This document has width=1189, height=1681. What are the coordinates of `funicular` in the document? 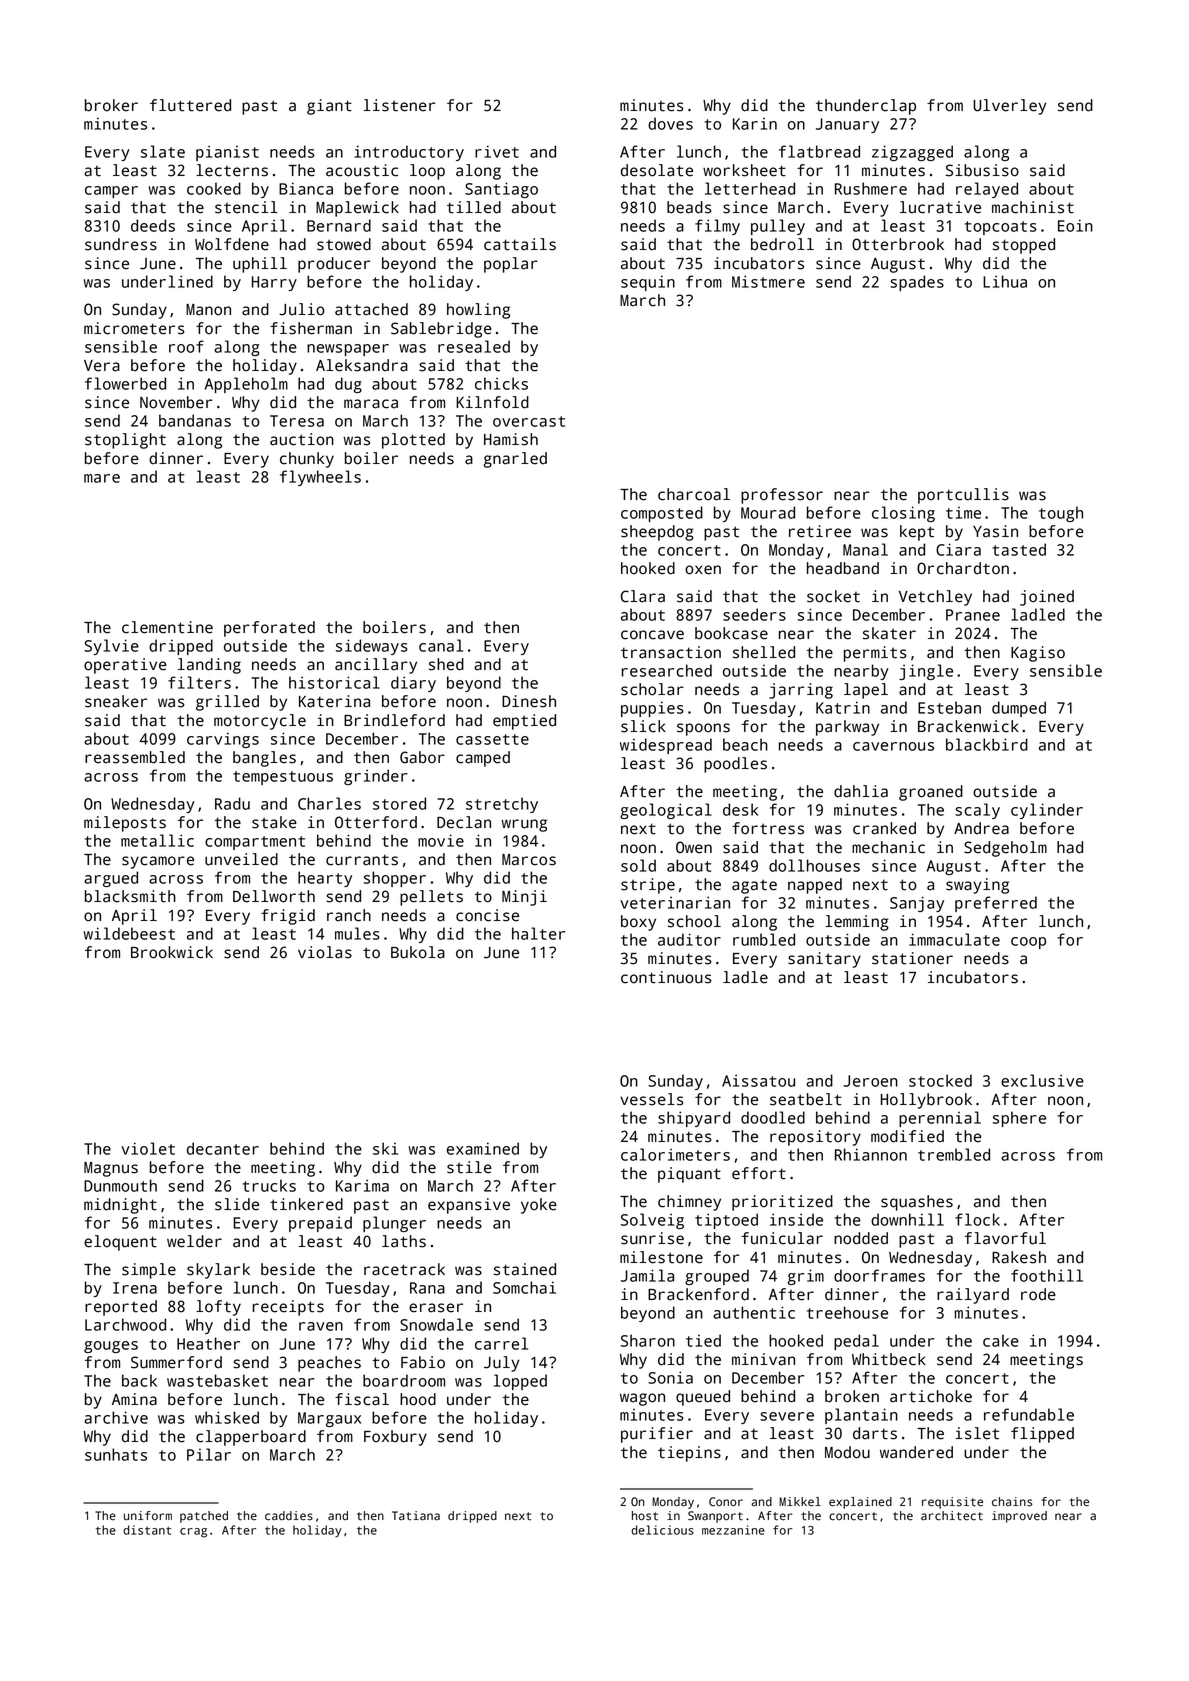 It's located at (782, 1238).
